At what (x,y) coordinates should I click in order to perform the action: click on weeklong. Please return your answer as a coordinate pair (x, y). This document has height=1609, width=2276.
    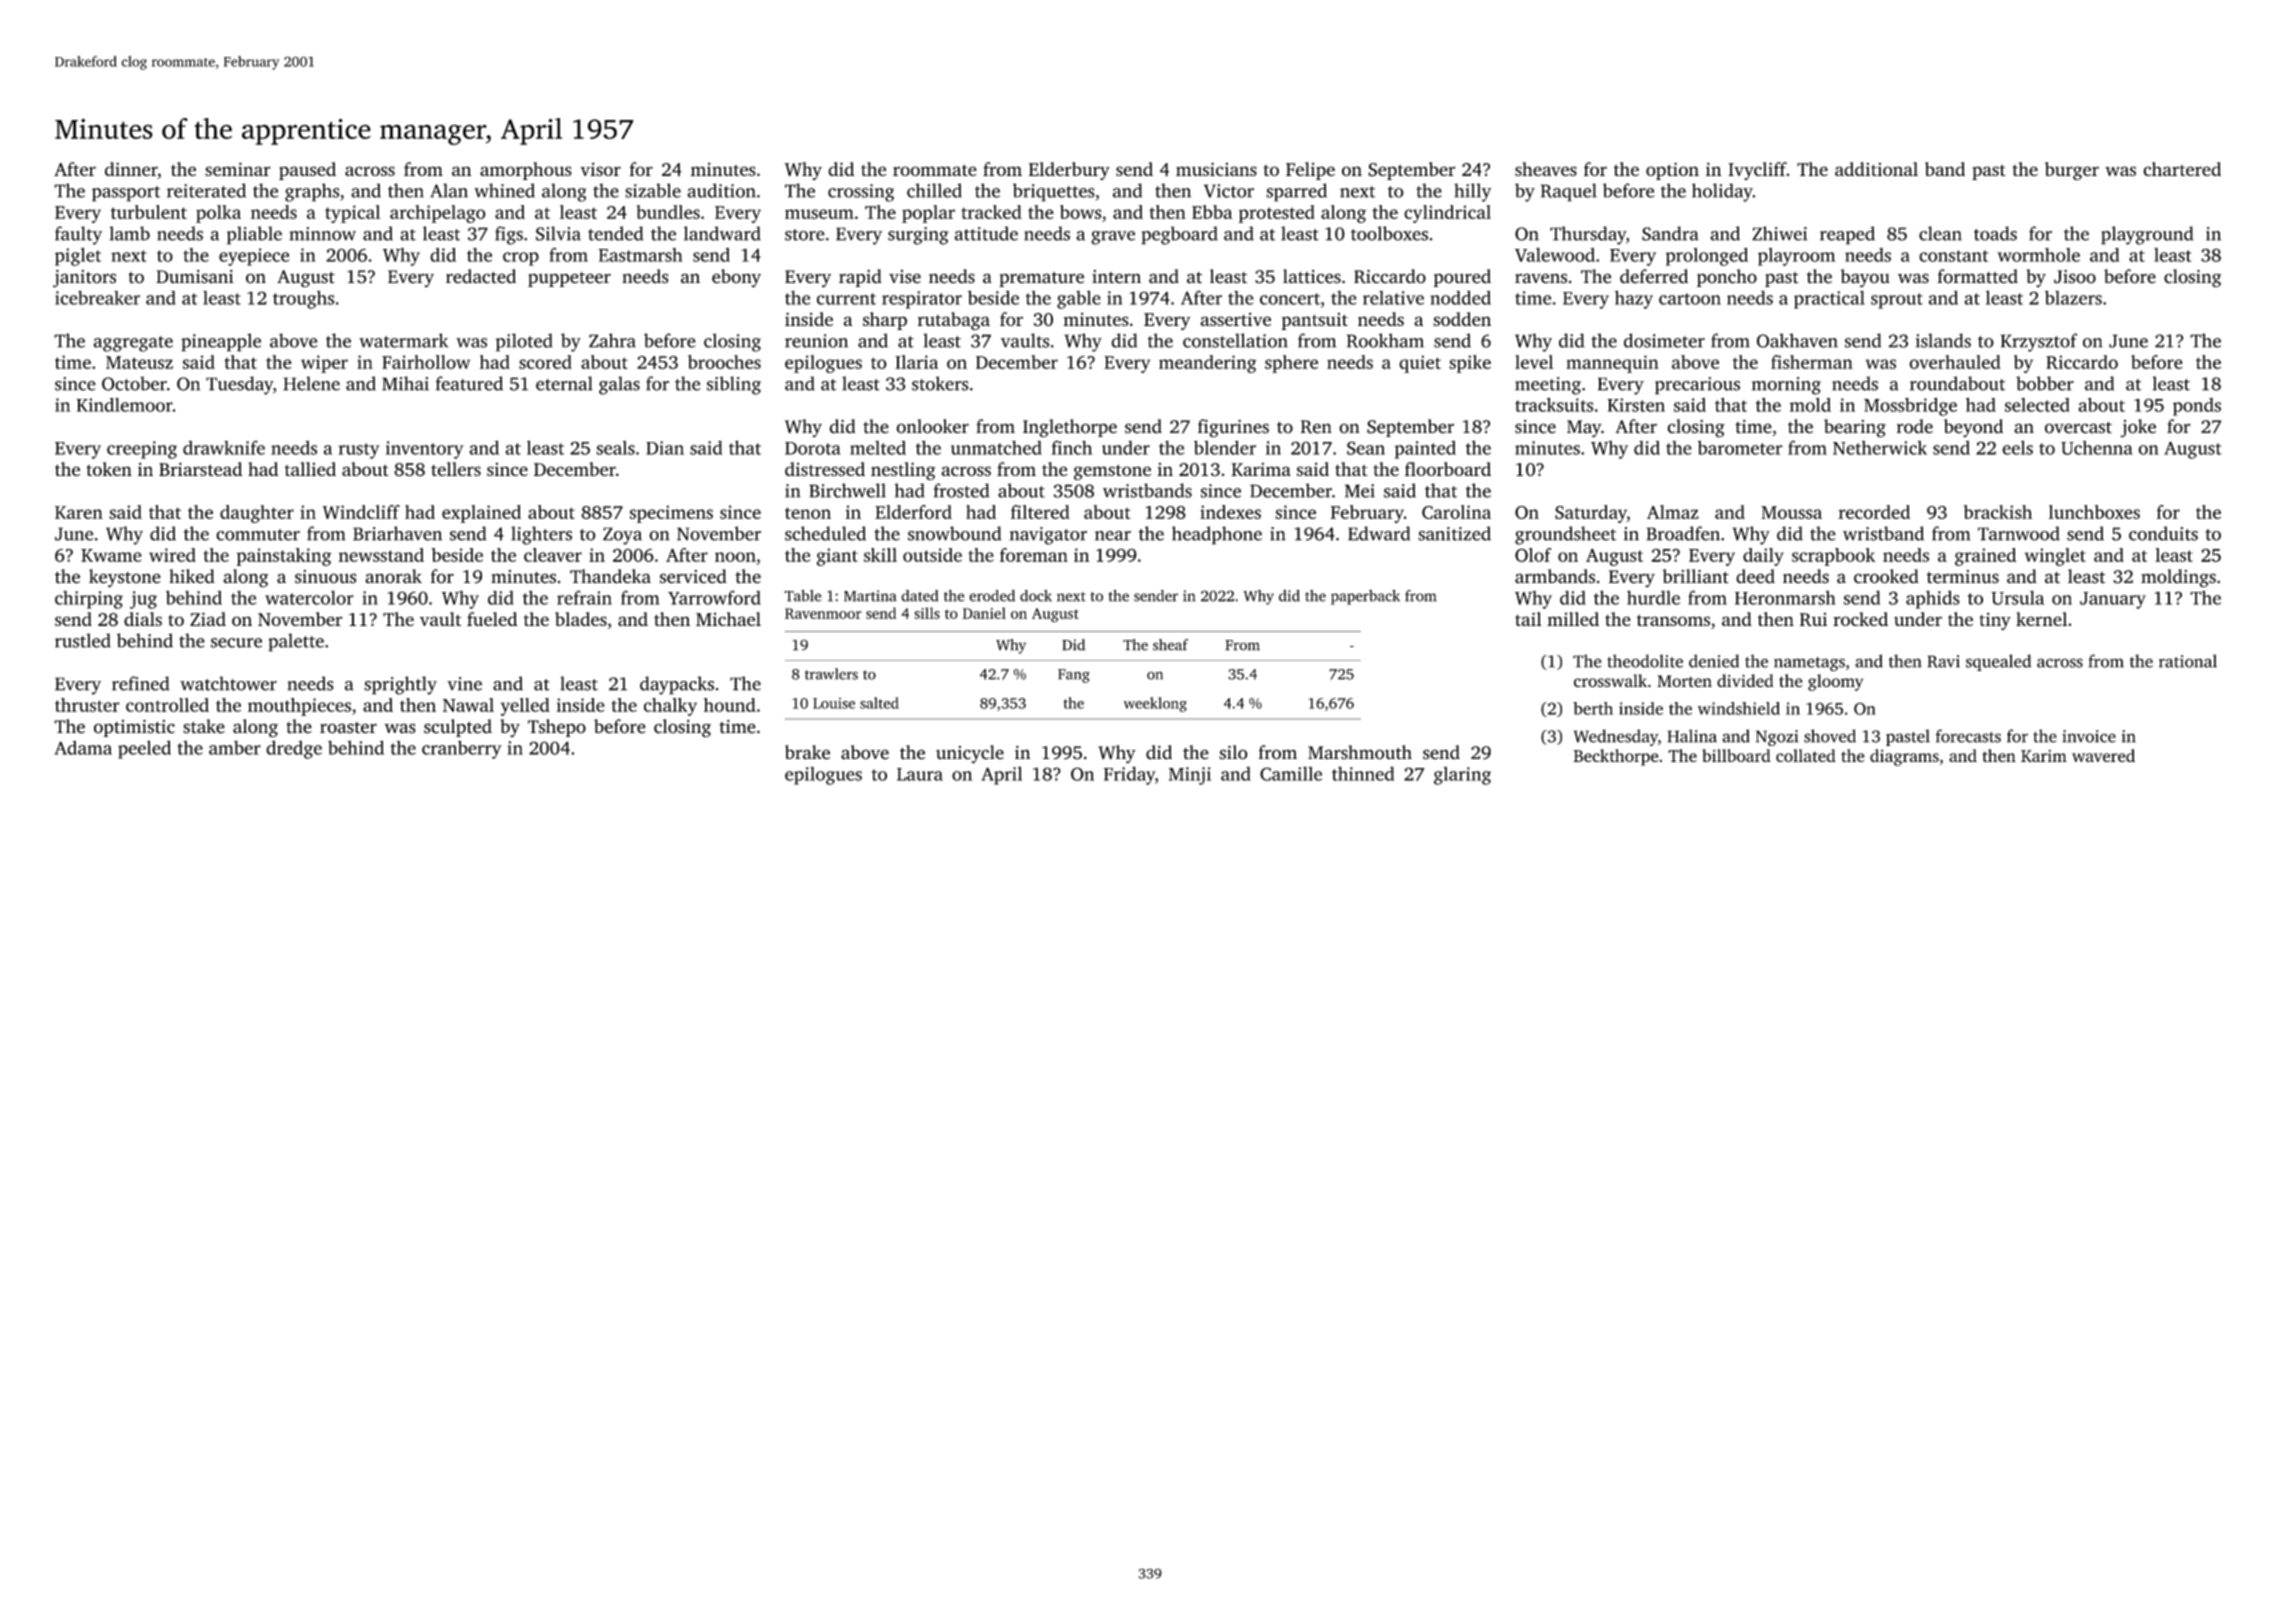
    Looking at the image, I should click on (1155, 704).
